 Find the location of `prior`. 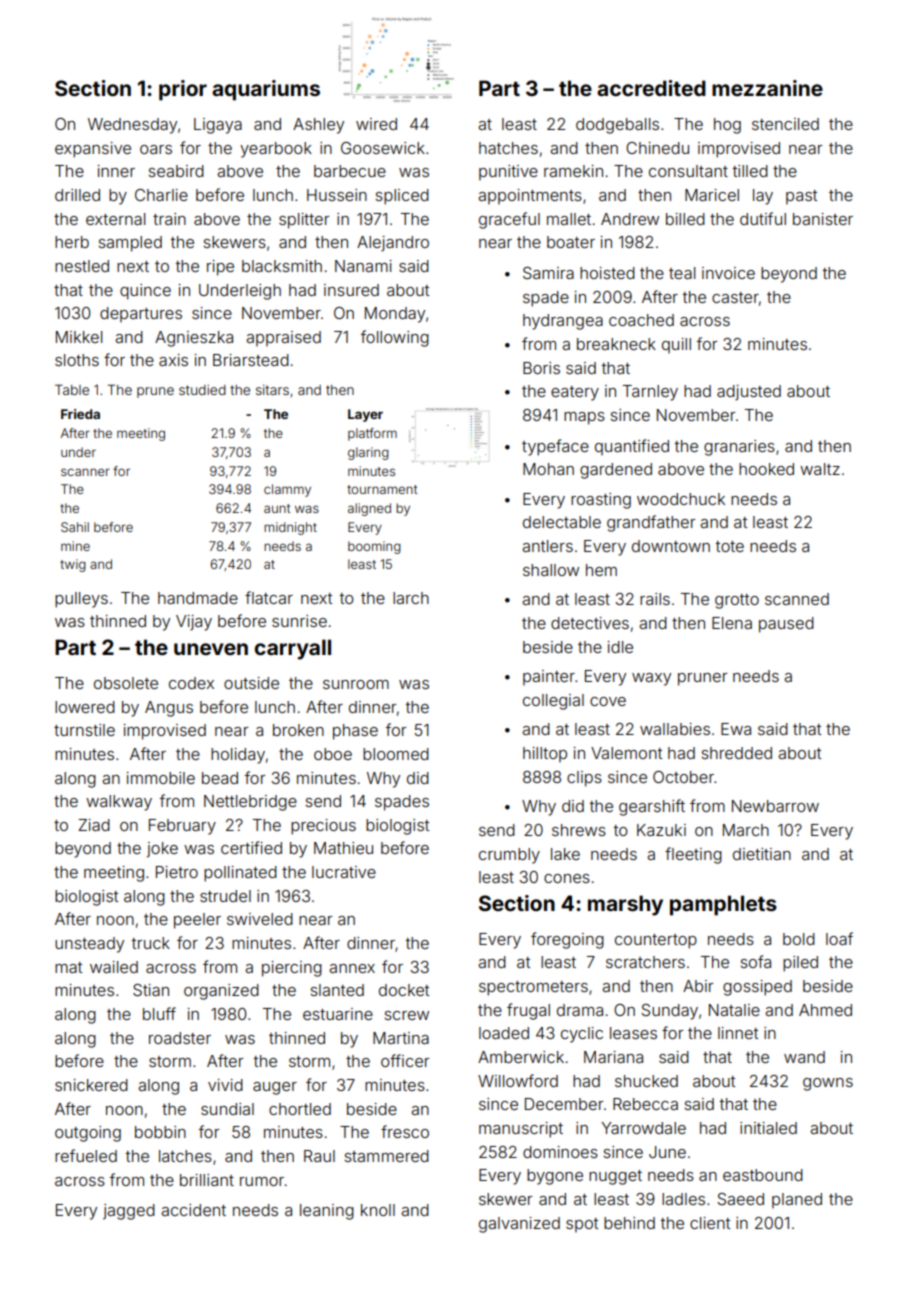

prior is located at coordinates (183, 90).
